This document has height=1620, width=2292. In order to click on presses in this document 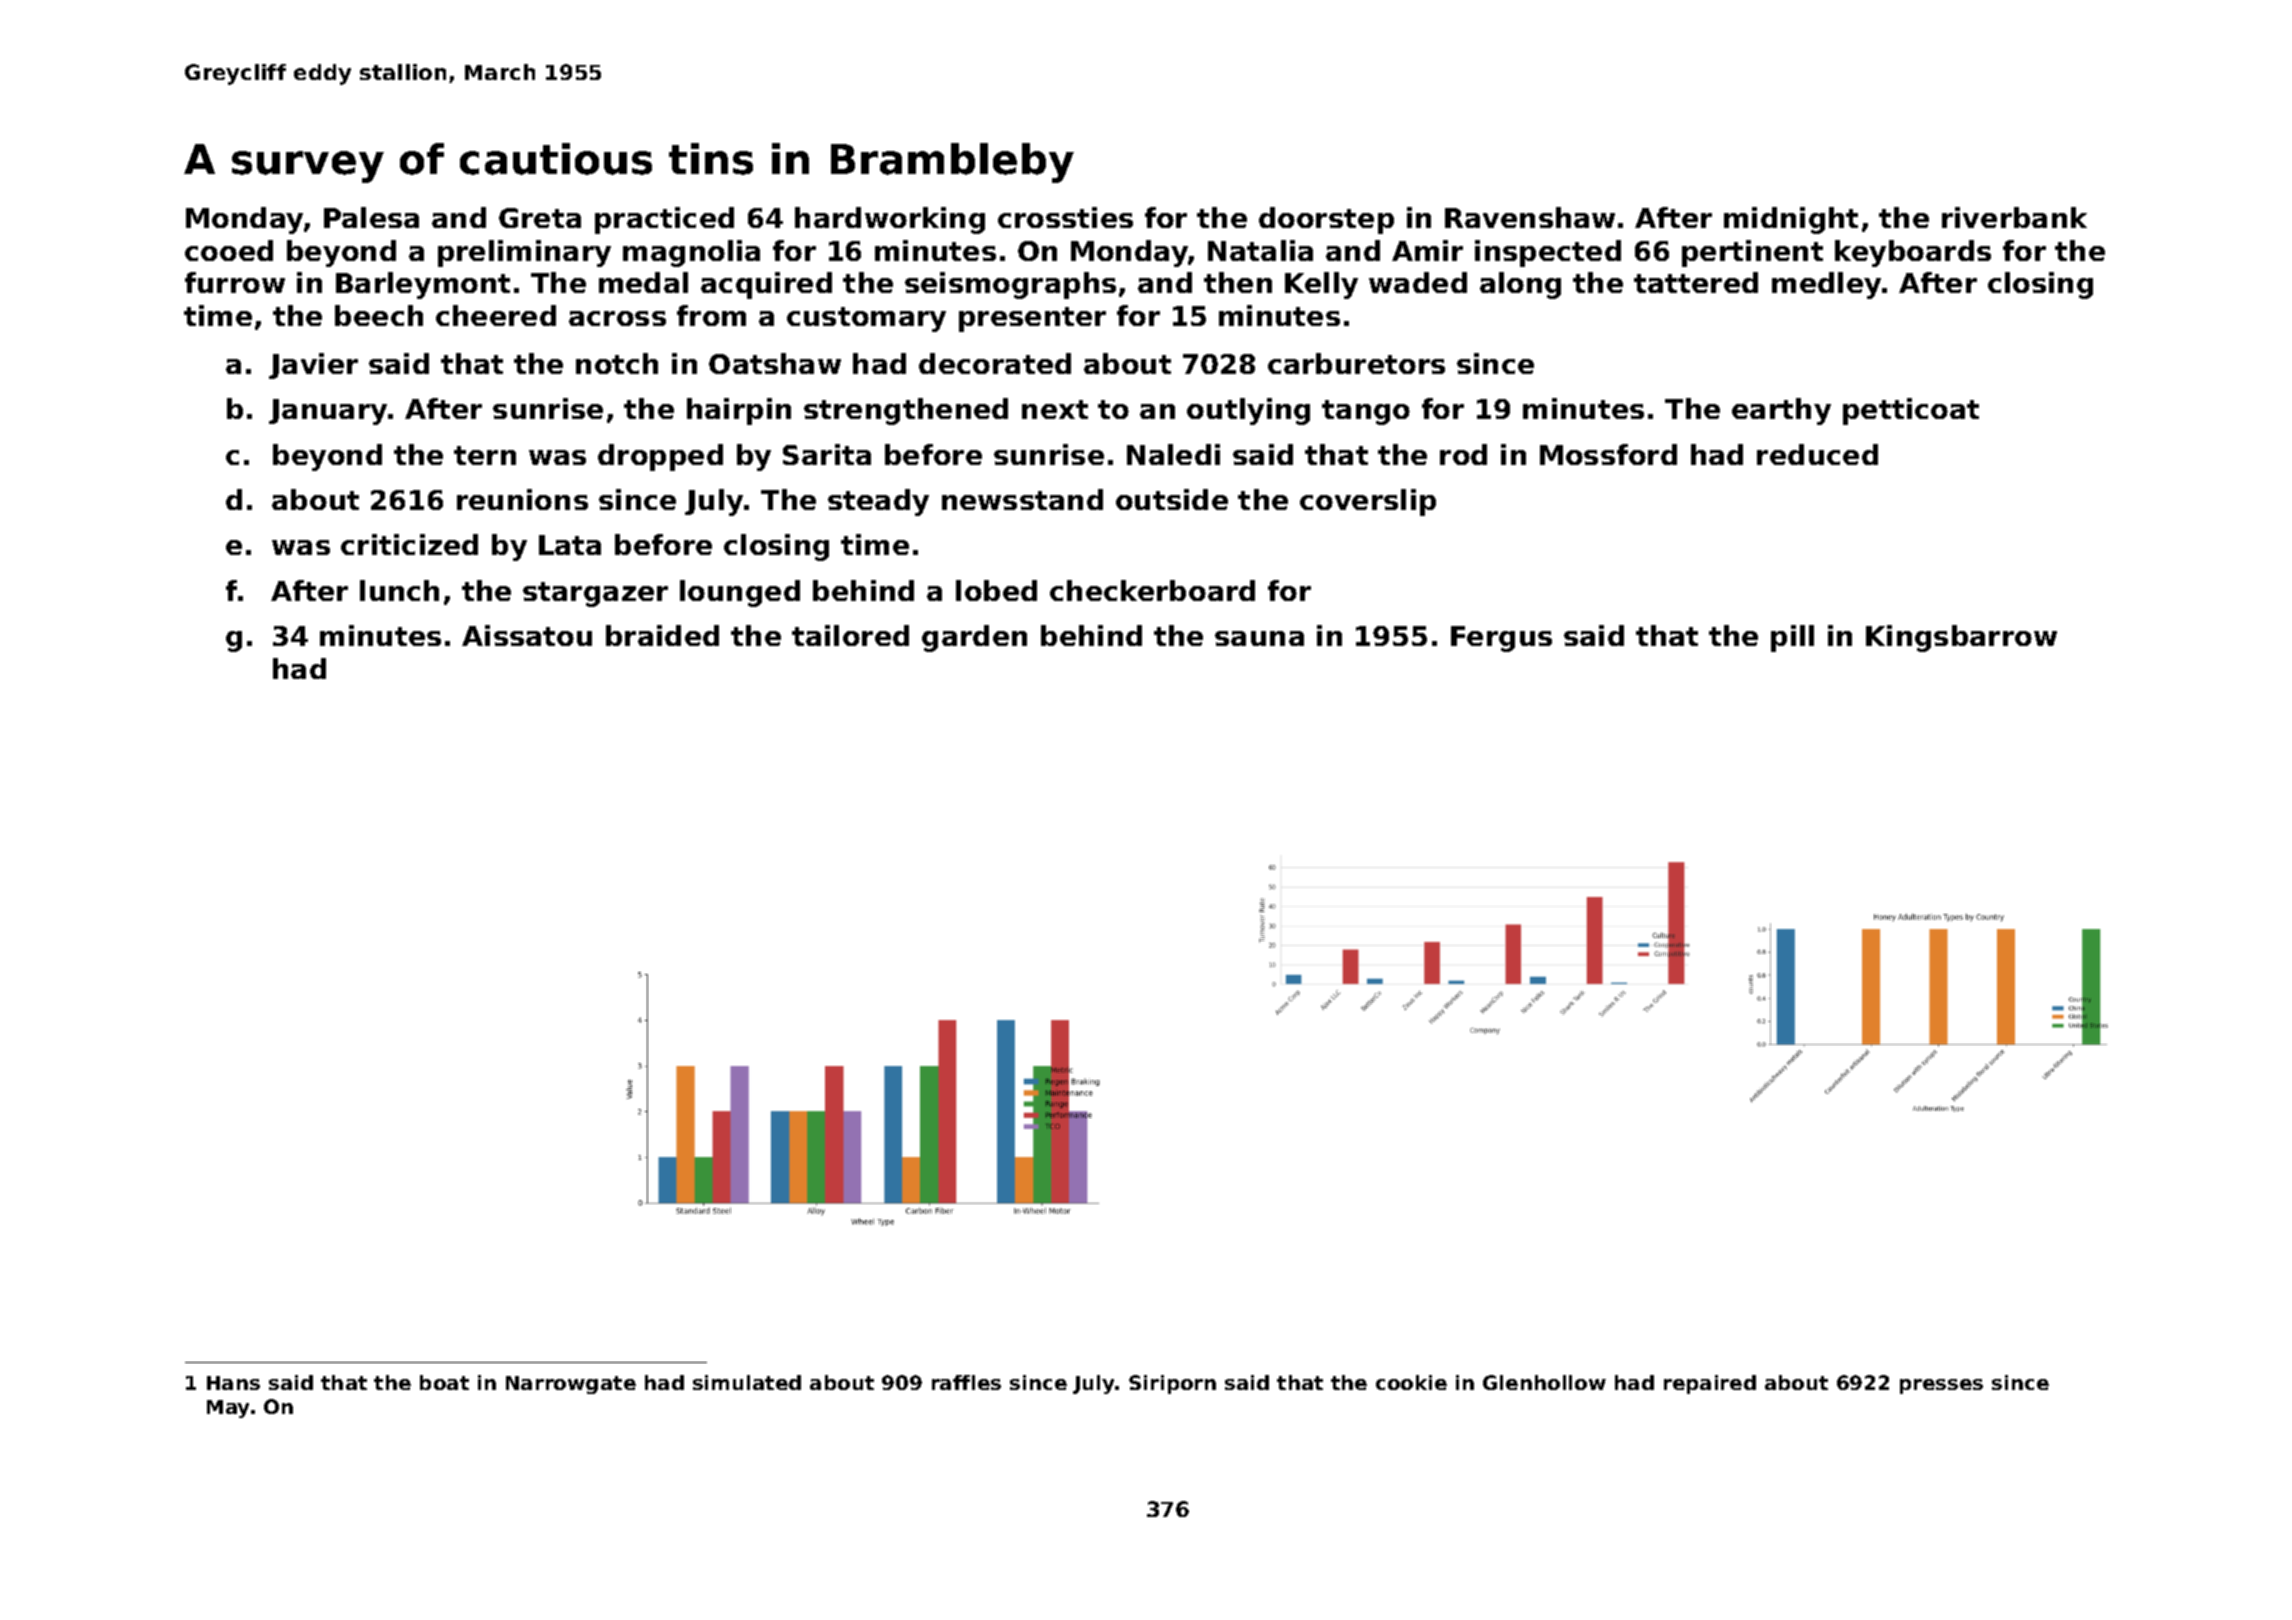, I will do `click(1941, 1386)`.
